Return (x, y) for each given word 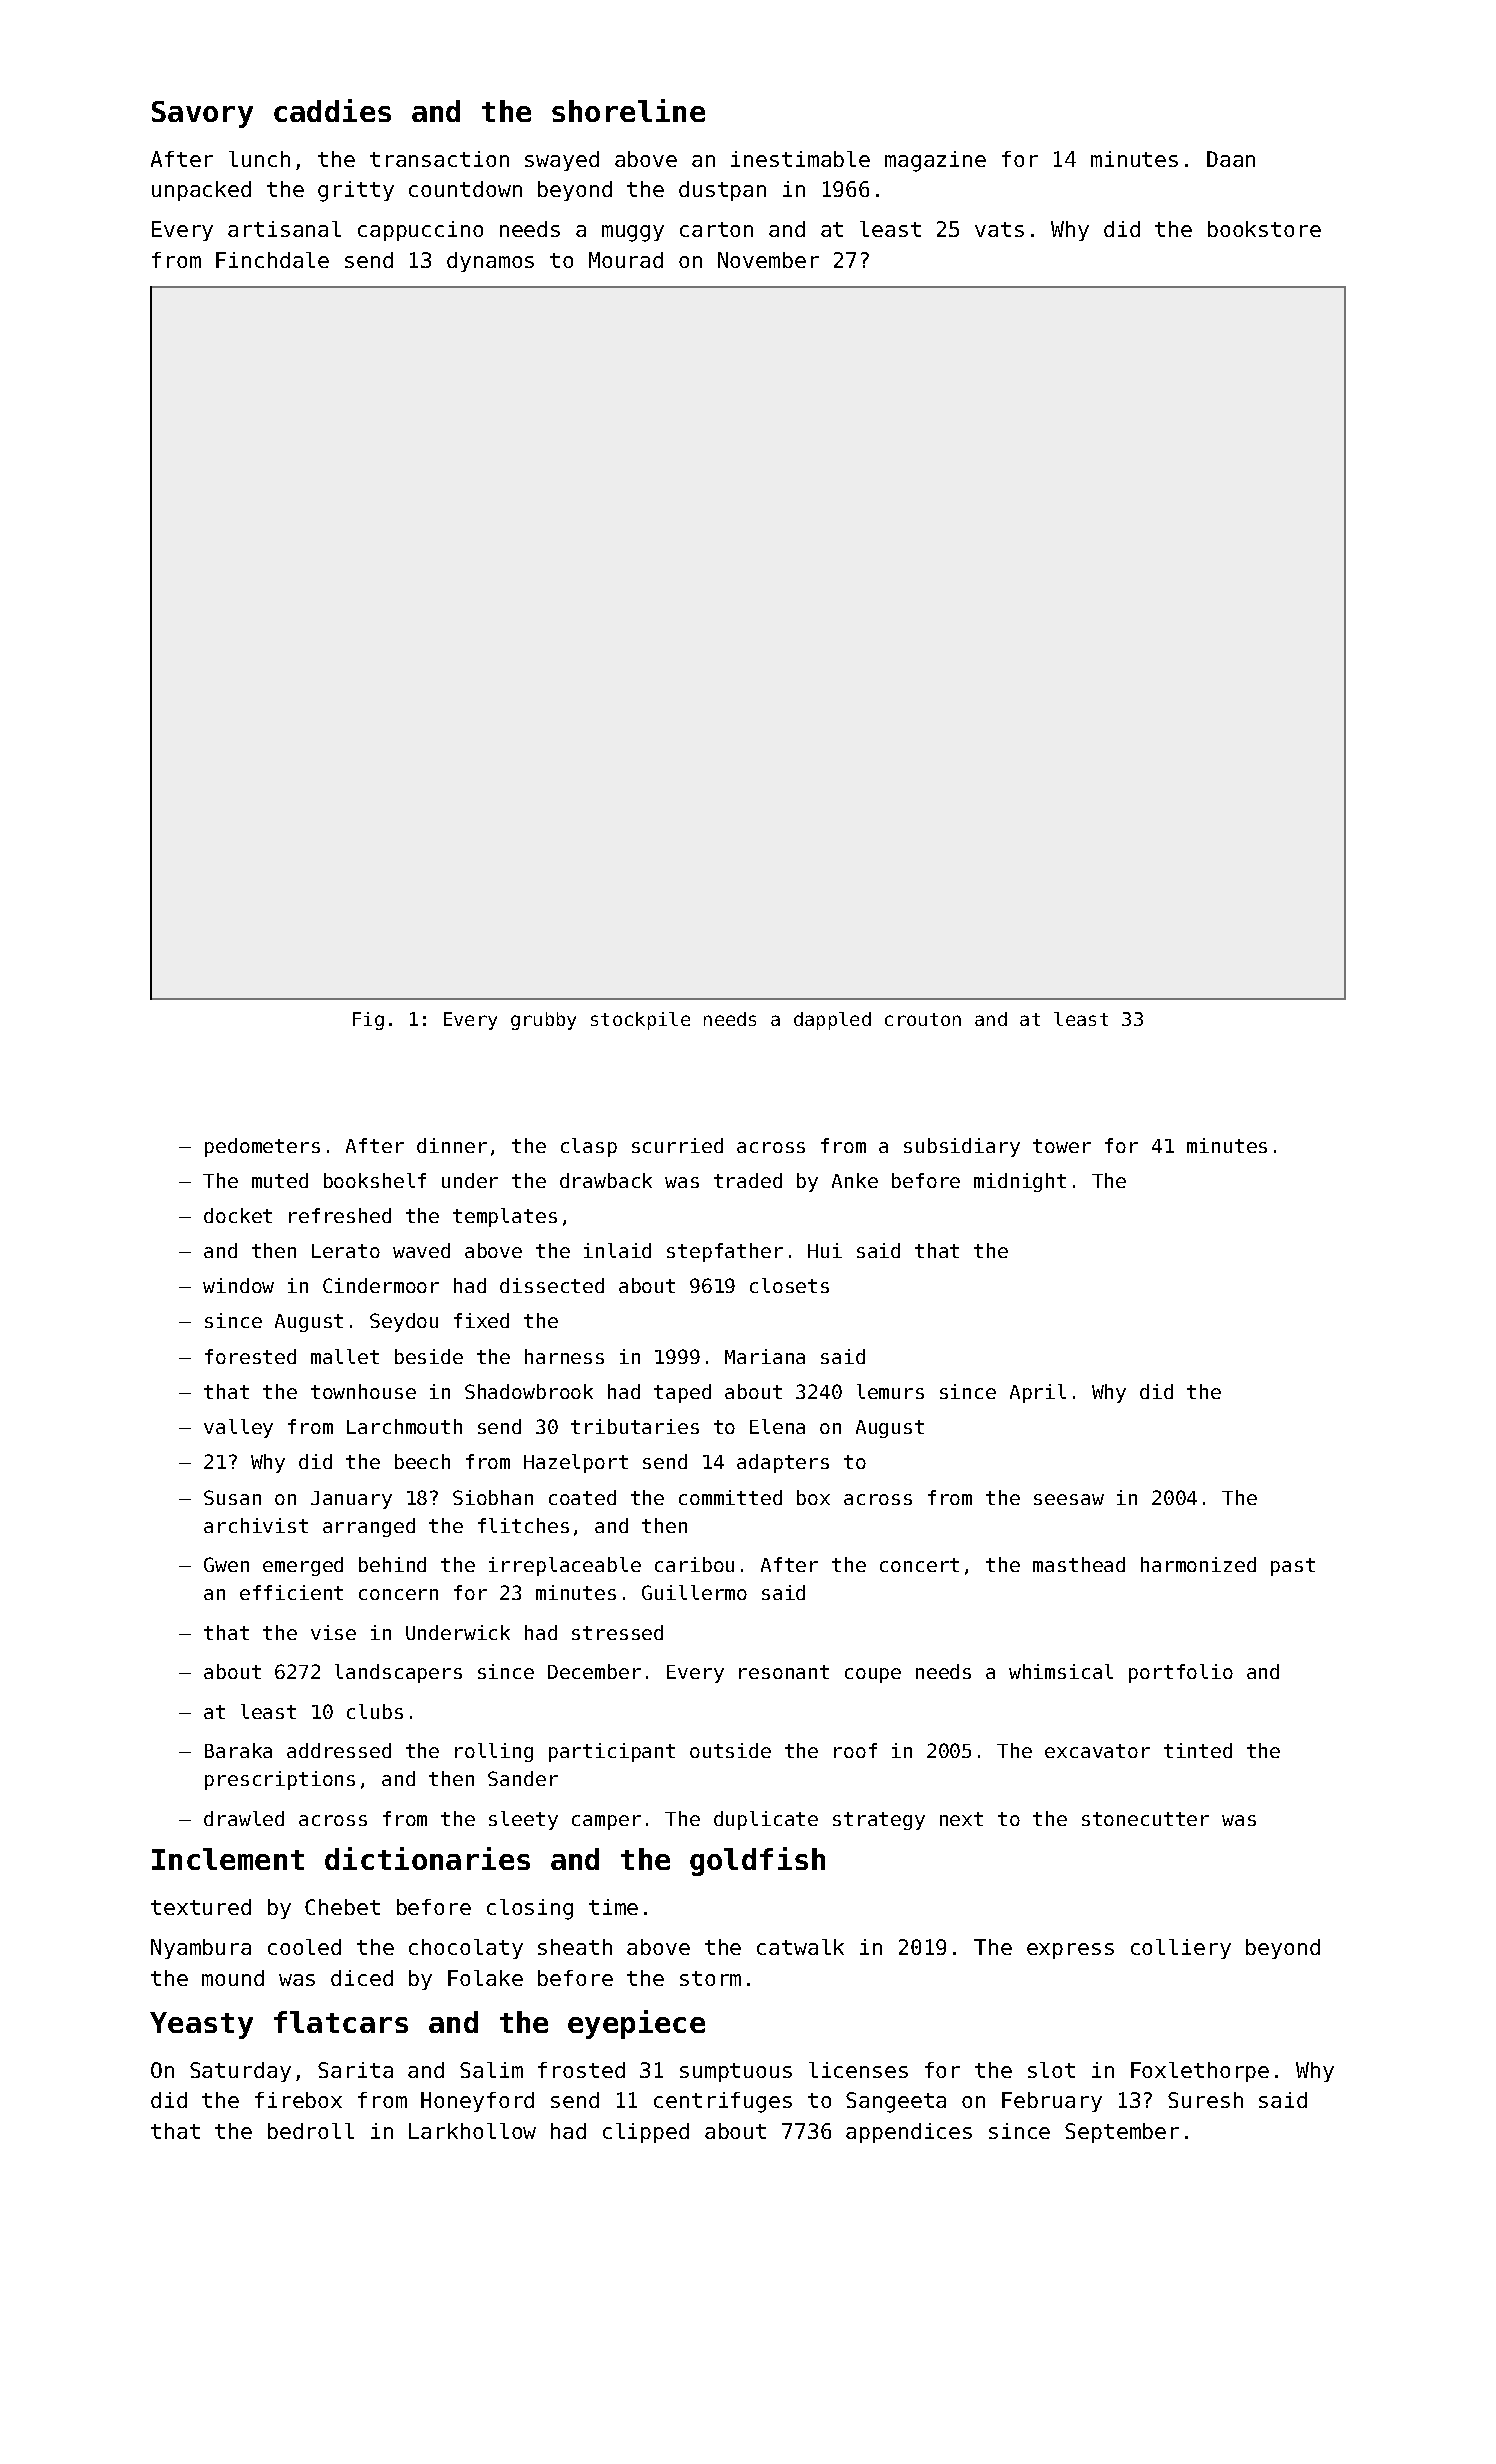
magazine (935, 161)
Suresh (1205, 2100)
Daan (1231, 159)
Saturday (240, 2072)
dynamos (490, 262)
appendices (909, 2133)
